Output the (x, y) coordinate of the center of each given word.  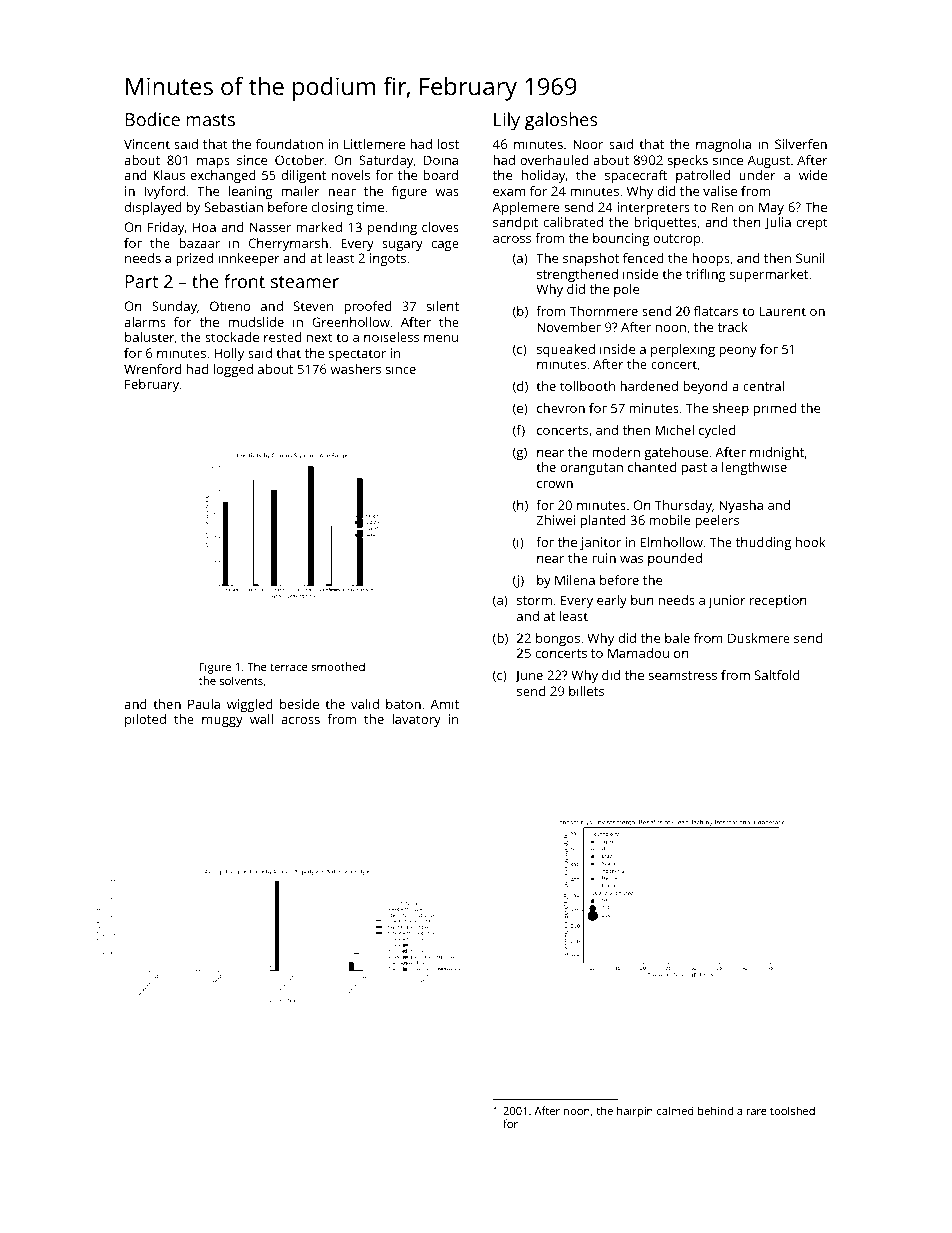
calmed (675, 1110)
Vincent (147, 144)
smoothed (338, 666)
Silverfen (801, 144)
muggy (222, 722)
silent (443, 306)
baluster (150, 338)
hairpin (635, 1112)
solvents (241, 680)
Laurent (783, 311)
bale (677, 638)
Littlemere (374, 144)
